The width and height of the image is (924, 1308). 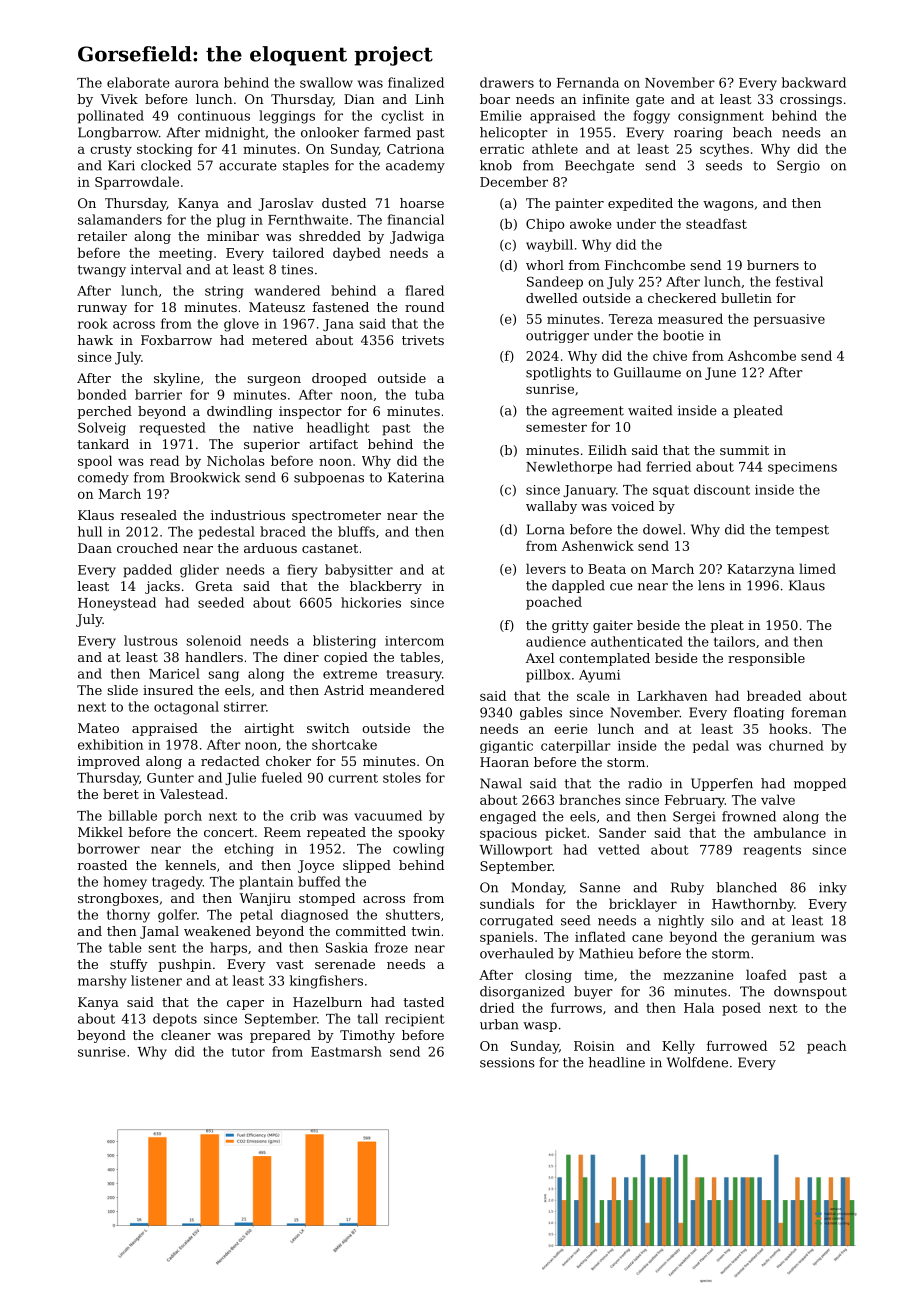 What do you see at coordinates (100, 832) in the image?
I see `Mikkel` at bounding box center [100, 832].
